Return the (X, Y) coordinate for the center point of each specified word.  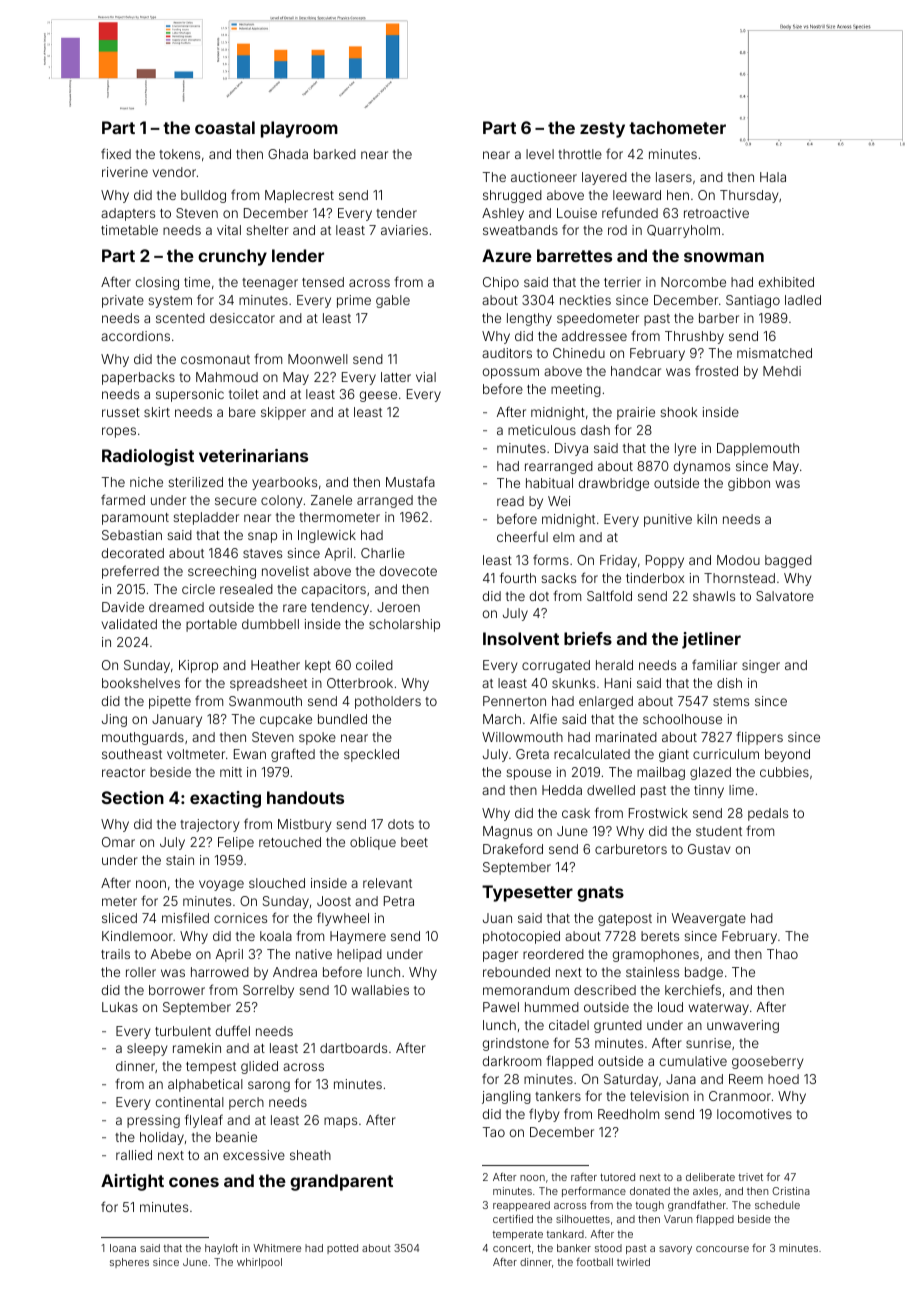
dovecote (408, 571)
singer (761, 666)
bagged (788, 561)
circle (198, 589)
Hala (773, 177)
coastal (225, 127)
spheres (129, 1263)
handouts (305, 797)
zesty (602, 130)
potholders (388, 702)
